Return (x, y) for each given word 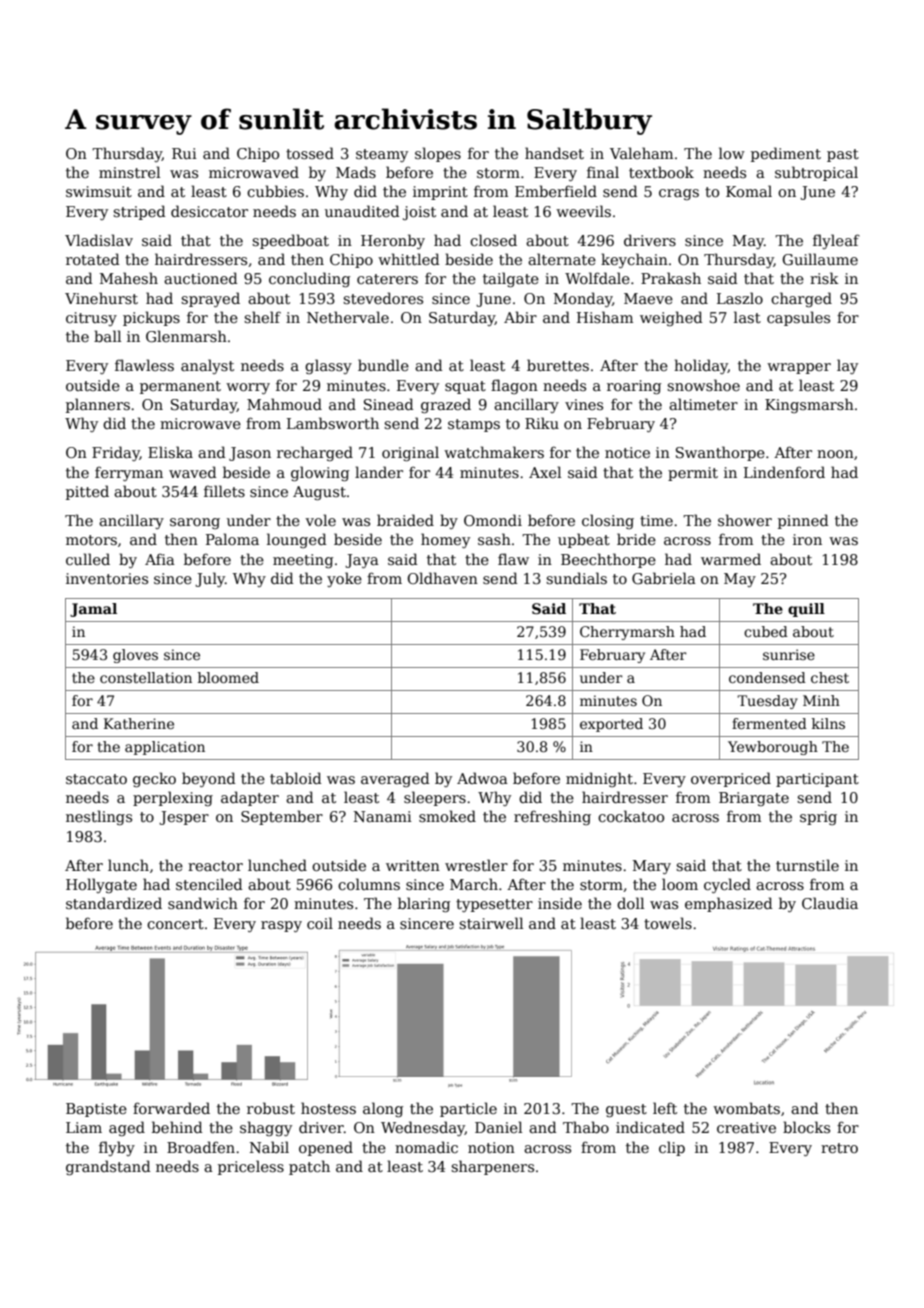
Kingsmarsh (809, 405)
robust (271, 1108)
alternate (562, 259)
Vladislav (99, 240)
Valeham (641, 153)
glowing (320, 473)
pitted (87, 492)
